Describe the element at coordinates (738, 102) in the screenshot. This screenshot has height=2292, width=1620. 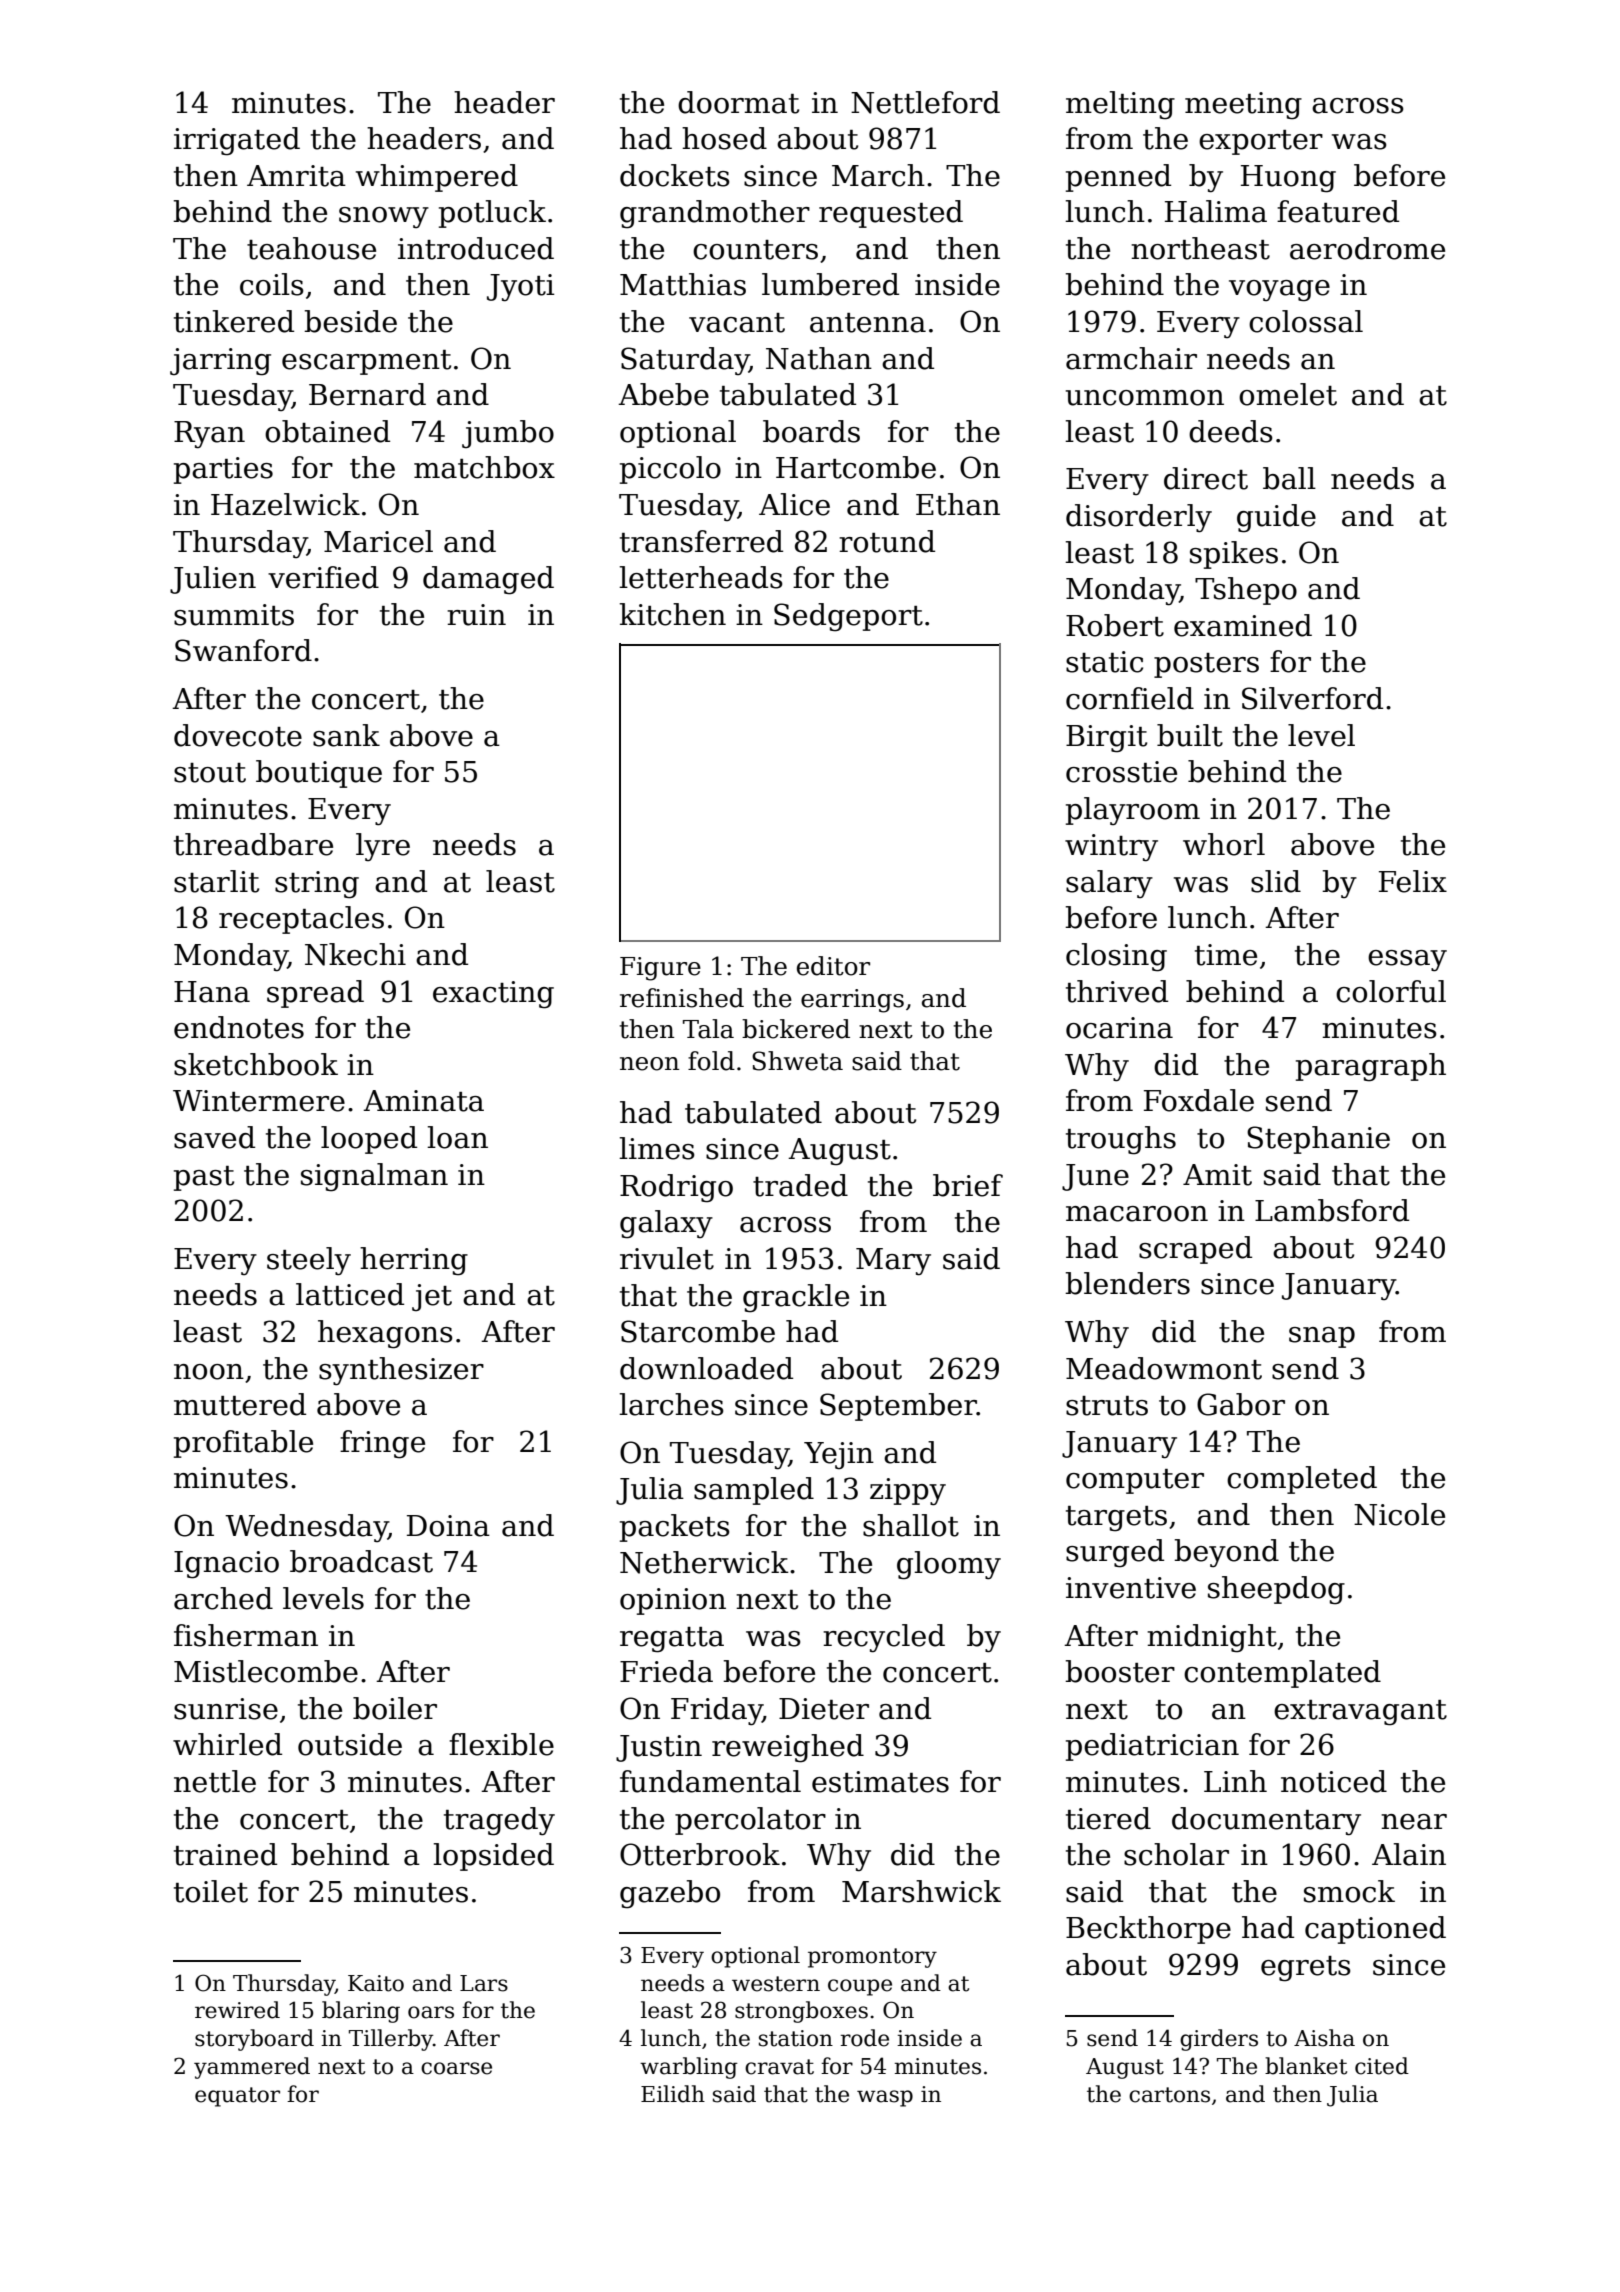
I see `doormat` at that location.
